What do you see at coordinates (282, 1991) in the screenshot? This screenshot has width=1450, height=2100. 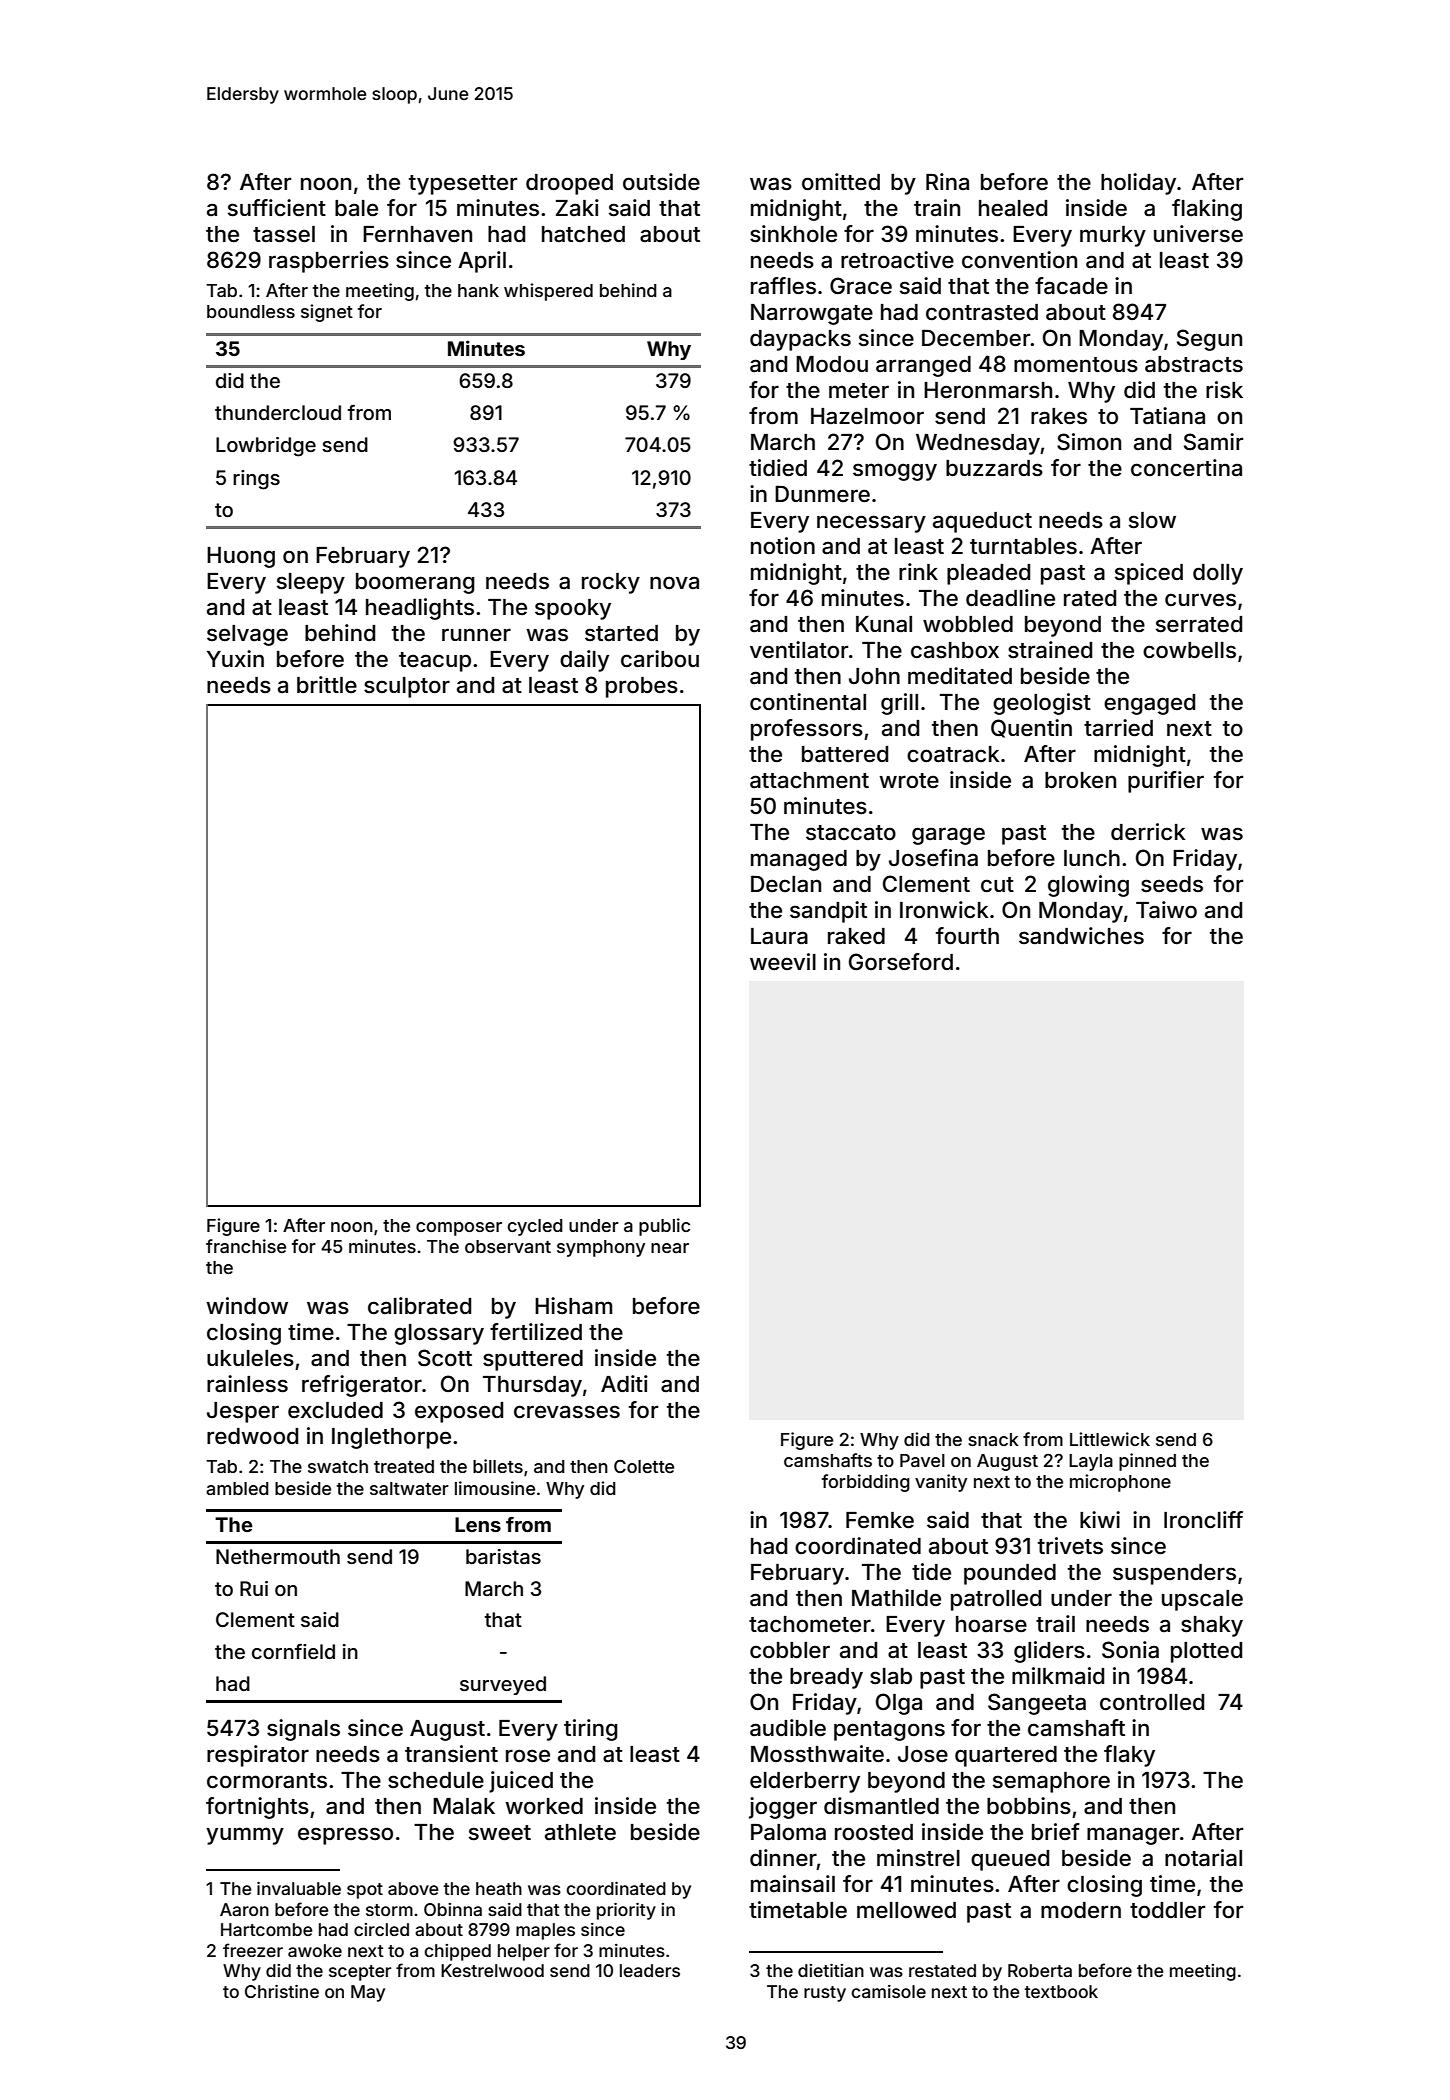 I see `Christine` at bounding box center [282, 1991].
